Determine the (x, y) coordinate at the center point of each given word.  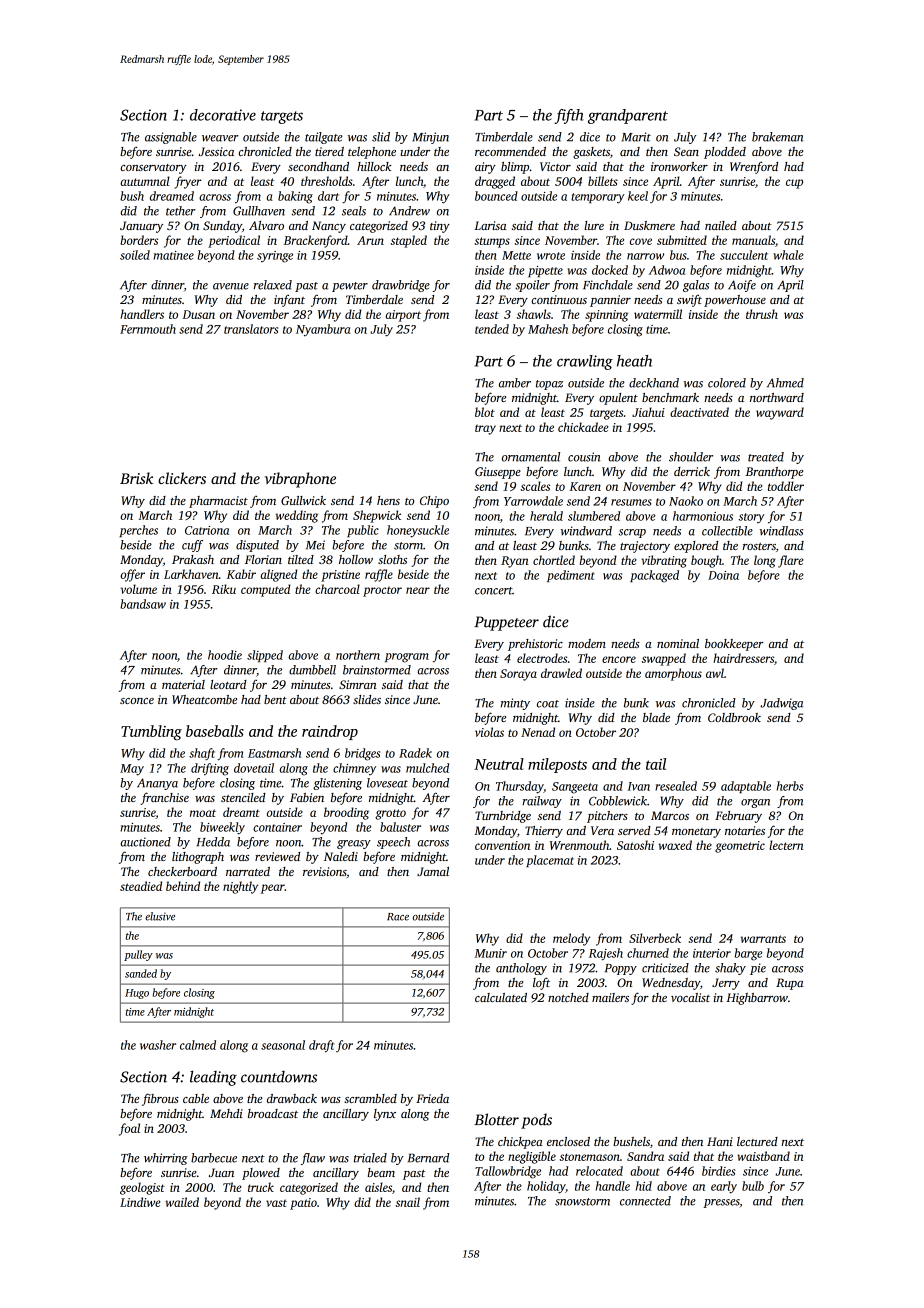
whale (788, 255)
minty (515, 704)
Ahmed (785, 383)
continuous (559, 299)
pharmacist (218, 502)
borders (139, 240)
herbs (790, 786)
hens (388, 500)
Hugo (137, 994)
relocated (599, 1171)
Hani (720, 1141)
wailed (182, 1202)
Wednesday (671, 984)
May (132, 770)
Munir (490, 953)
